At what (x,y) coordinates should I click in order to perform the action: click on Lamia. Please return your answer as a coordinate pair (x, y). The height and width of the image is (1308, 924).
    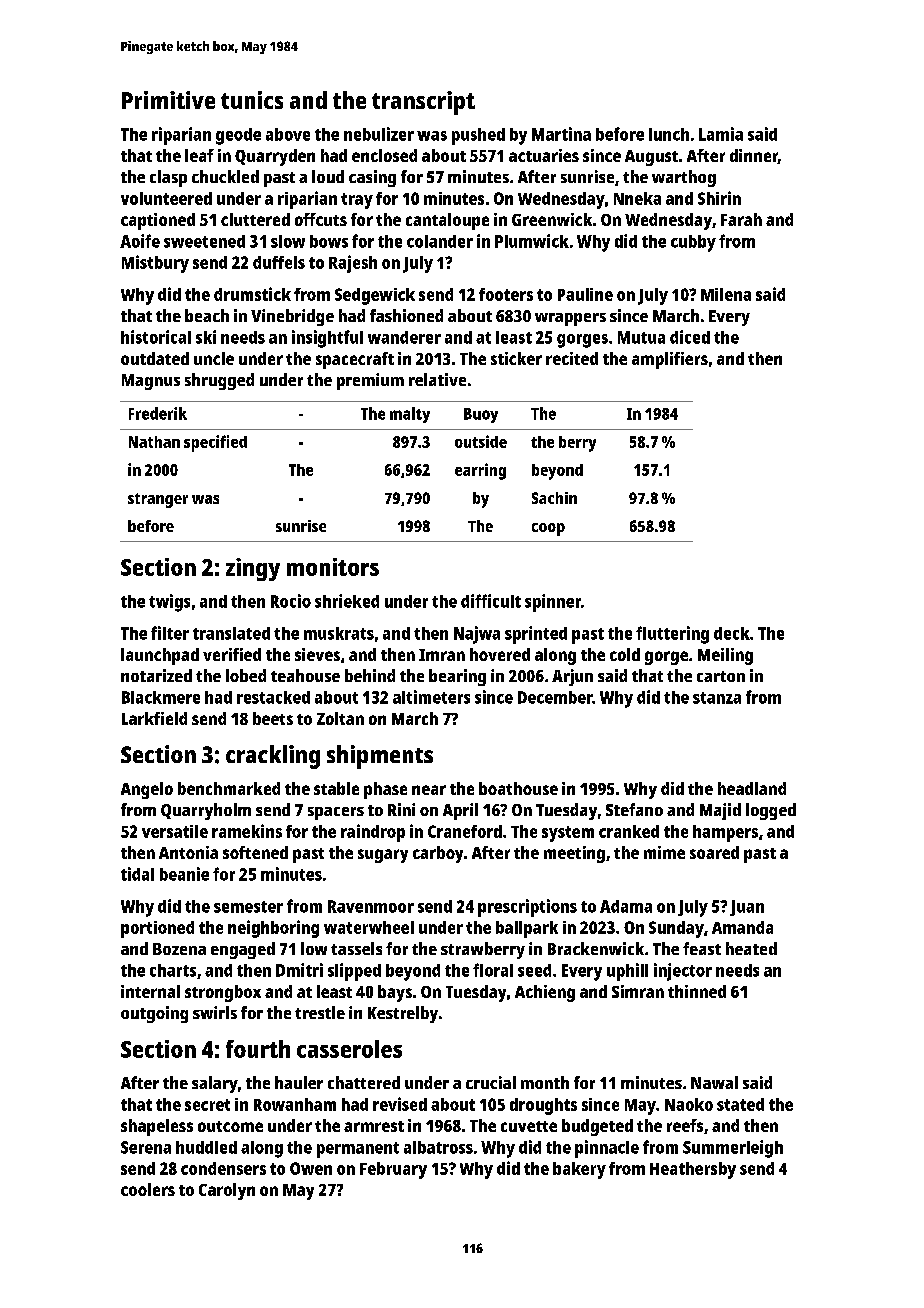
    Looking at the image, I should click on (721, 134).
